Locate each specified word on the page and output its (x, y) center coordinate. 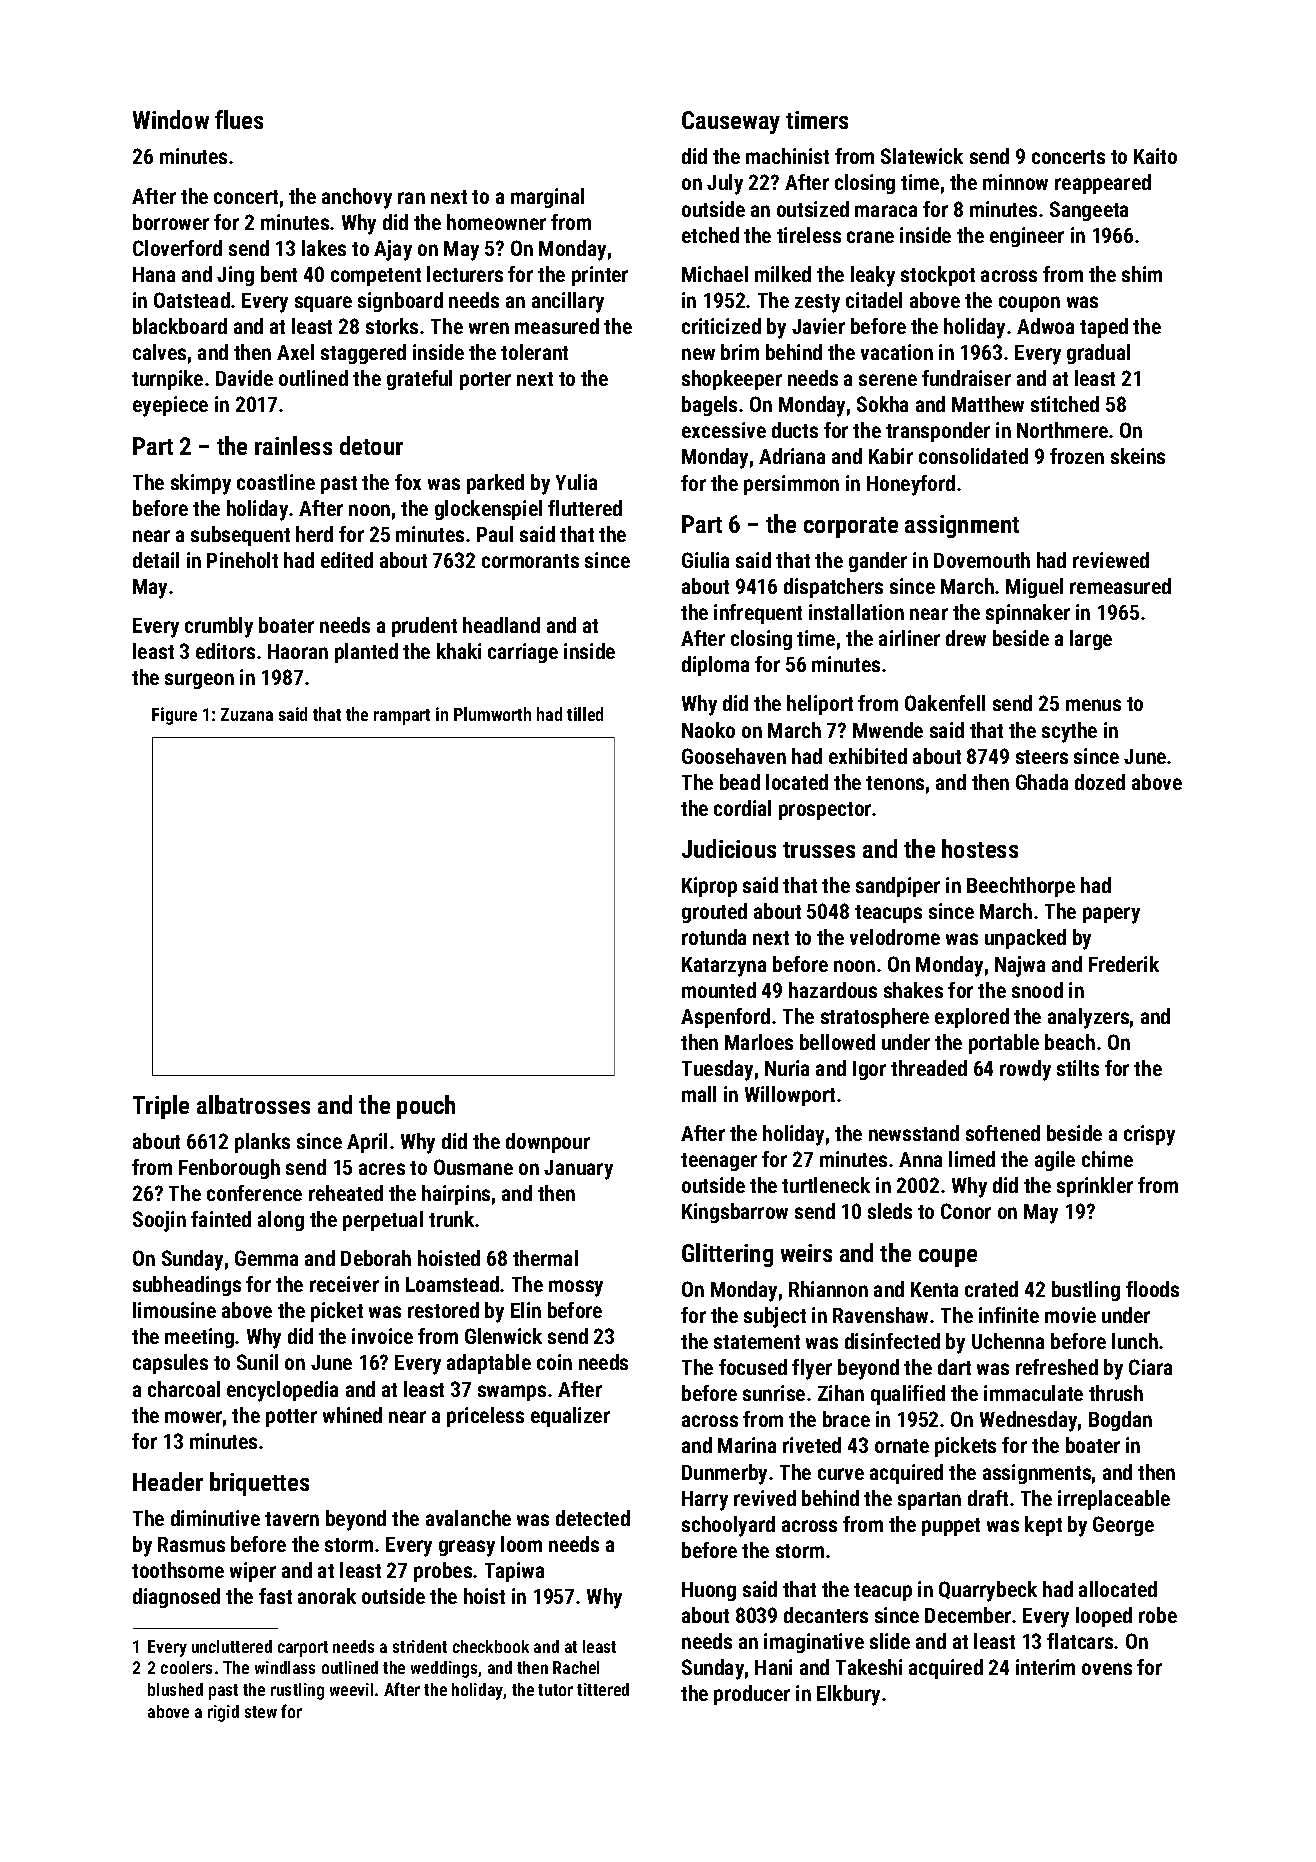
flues (239, 119)
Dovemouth (982, 560)
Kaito (1155, 156)
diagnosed (176, 1598)
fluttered (585, 508)
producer (752, 1695)
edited (347, 560)
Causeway (731, 122)
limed (972, 1159)
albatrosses (253, 1104)
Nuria (787, 1068)
